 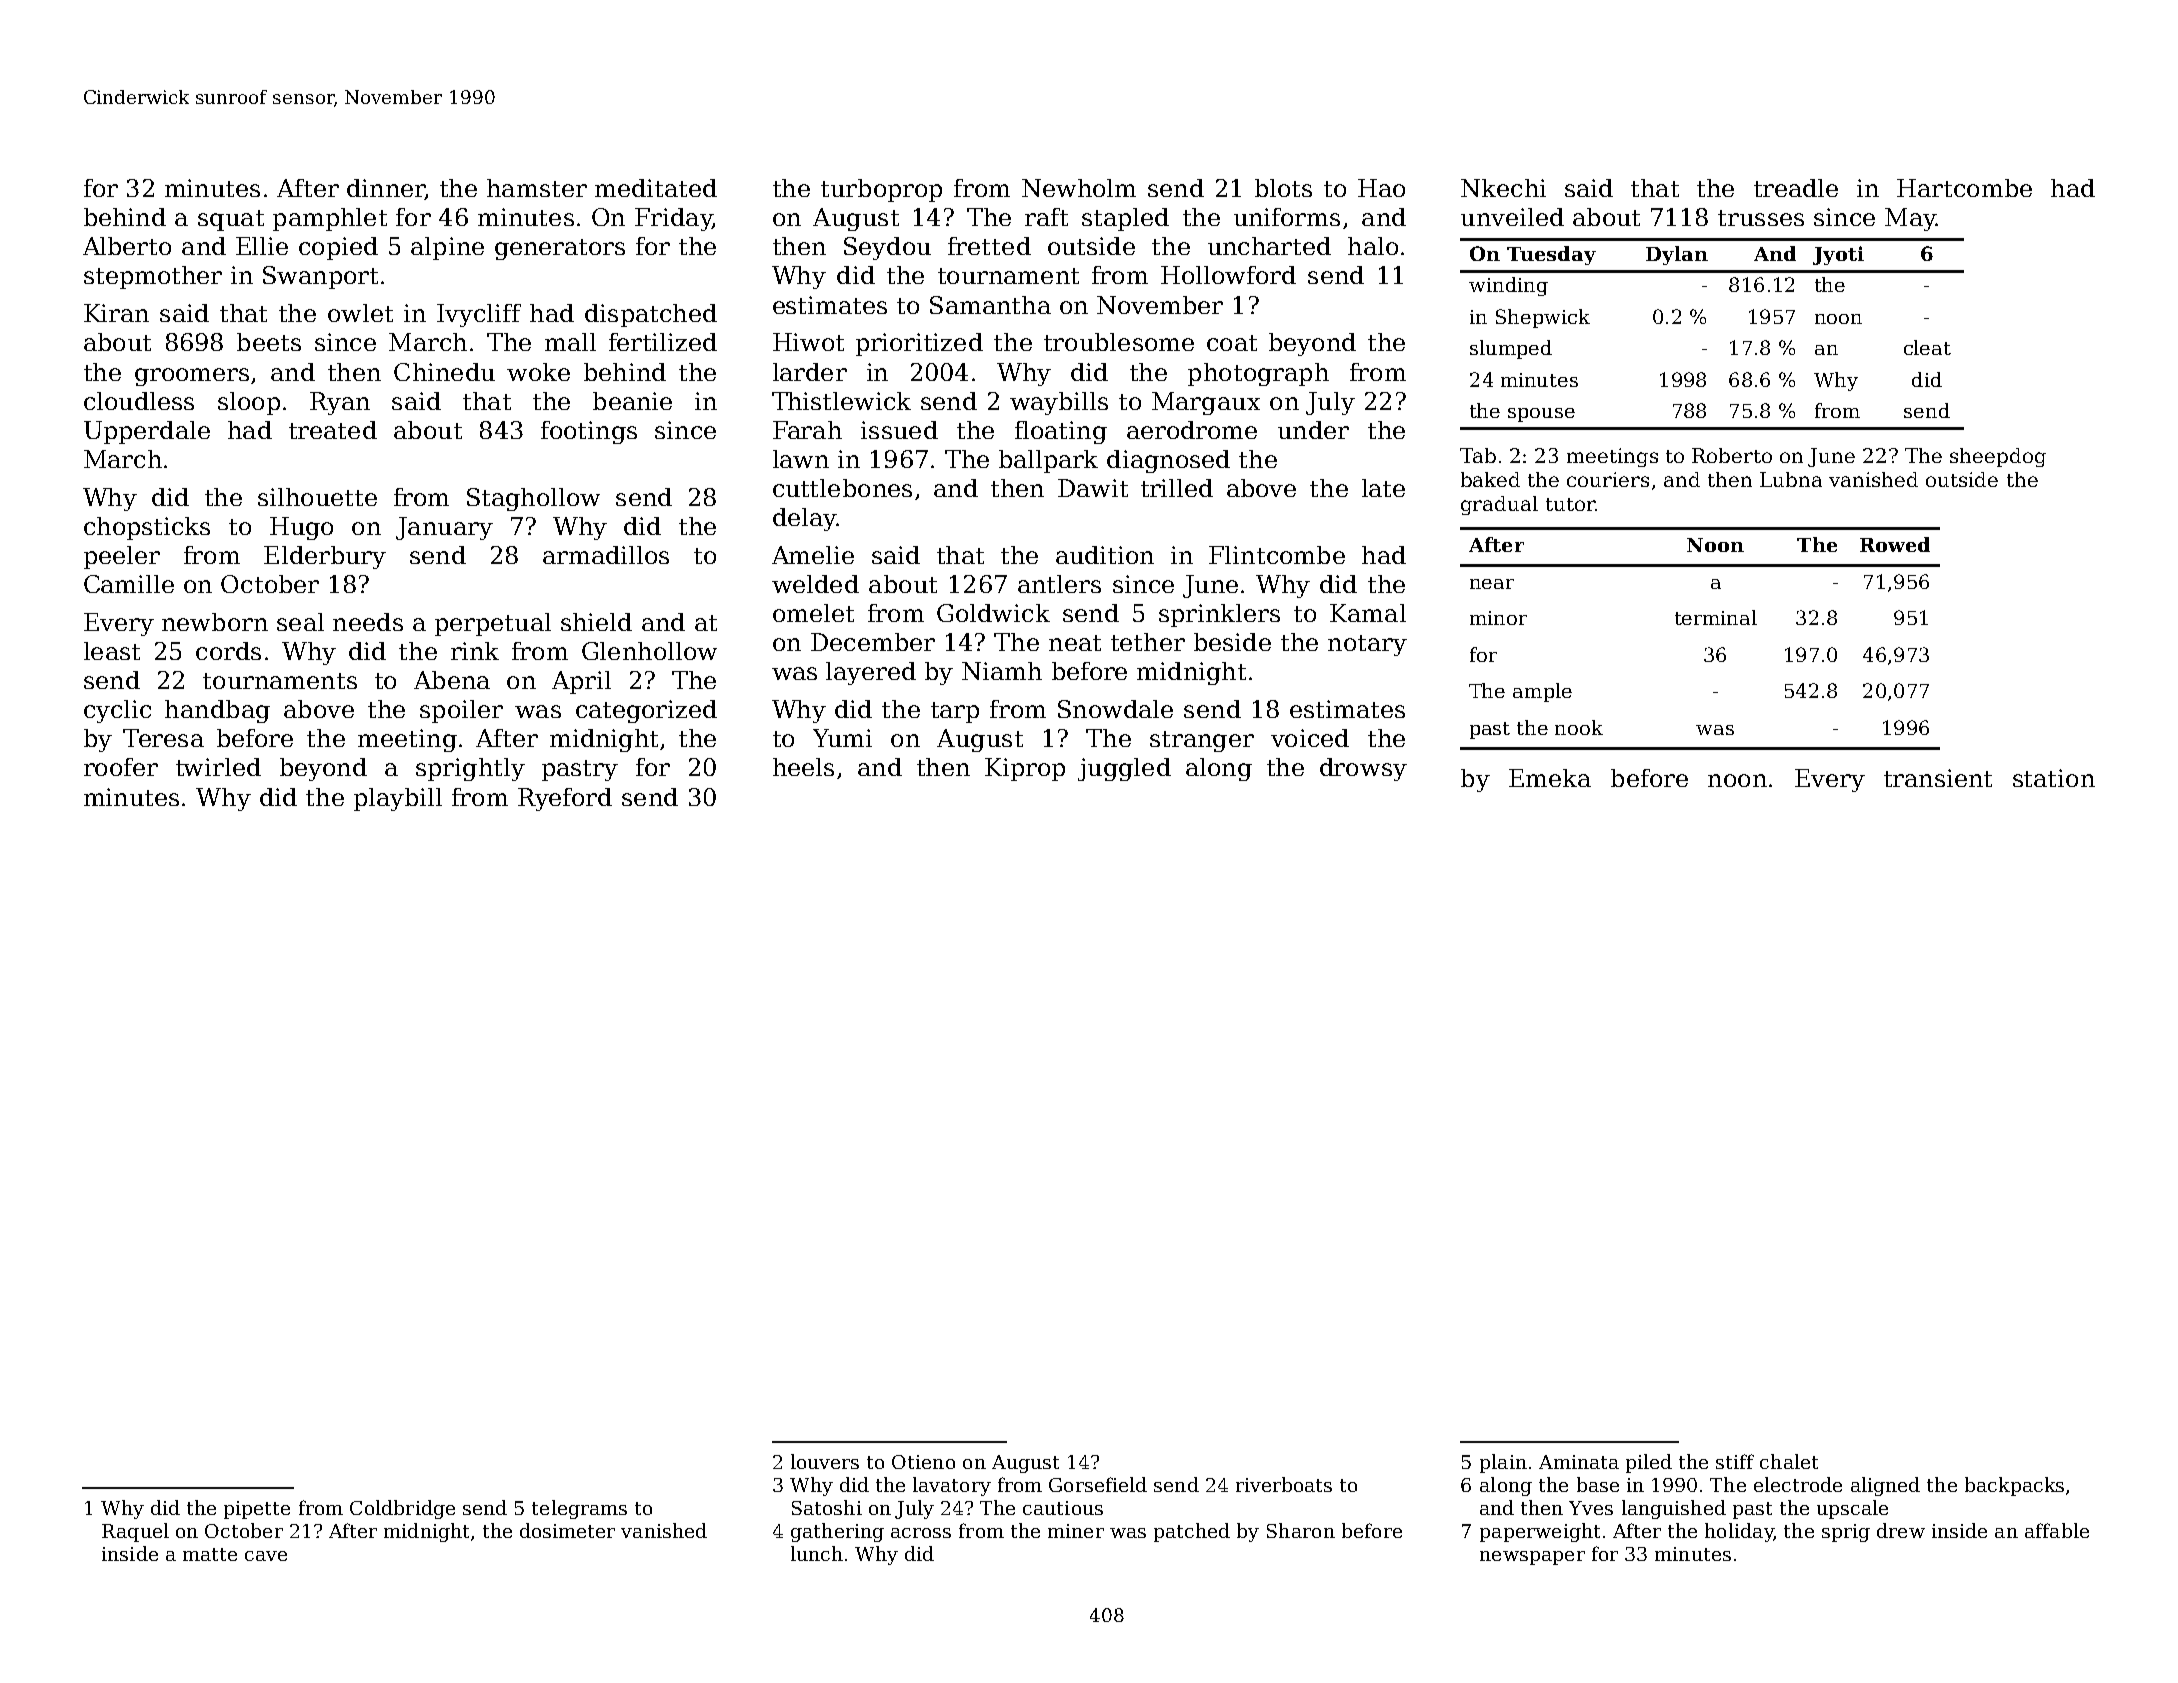 What do you see at coordinates (210, 1554) in the document?
I see `matte` at bounding box center [210, 1554].
